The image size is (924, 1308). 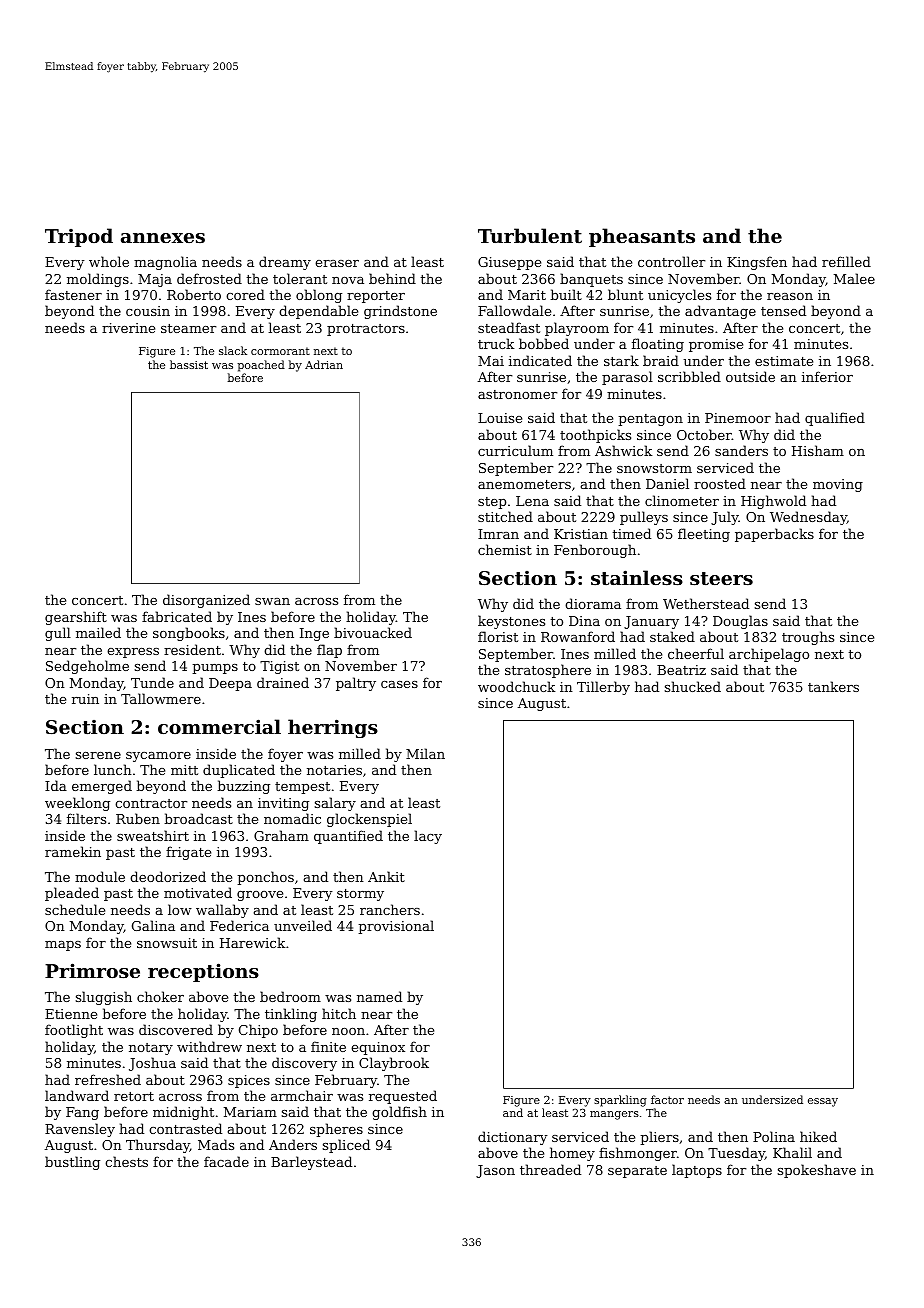 I want to click on swan, so click(x=272, y=601).
